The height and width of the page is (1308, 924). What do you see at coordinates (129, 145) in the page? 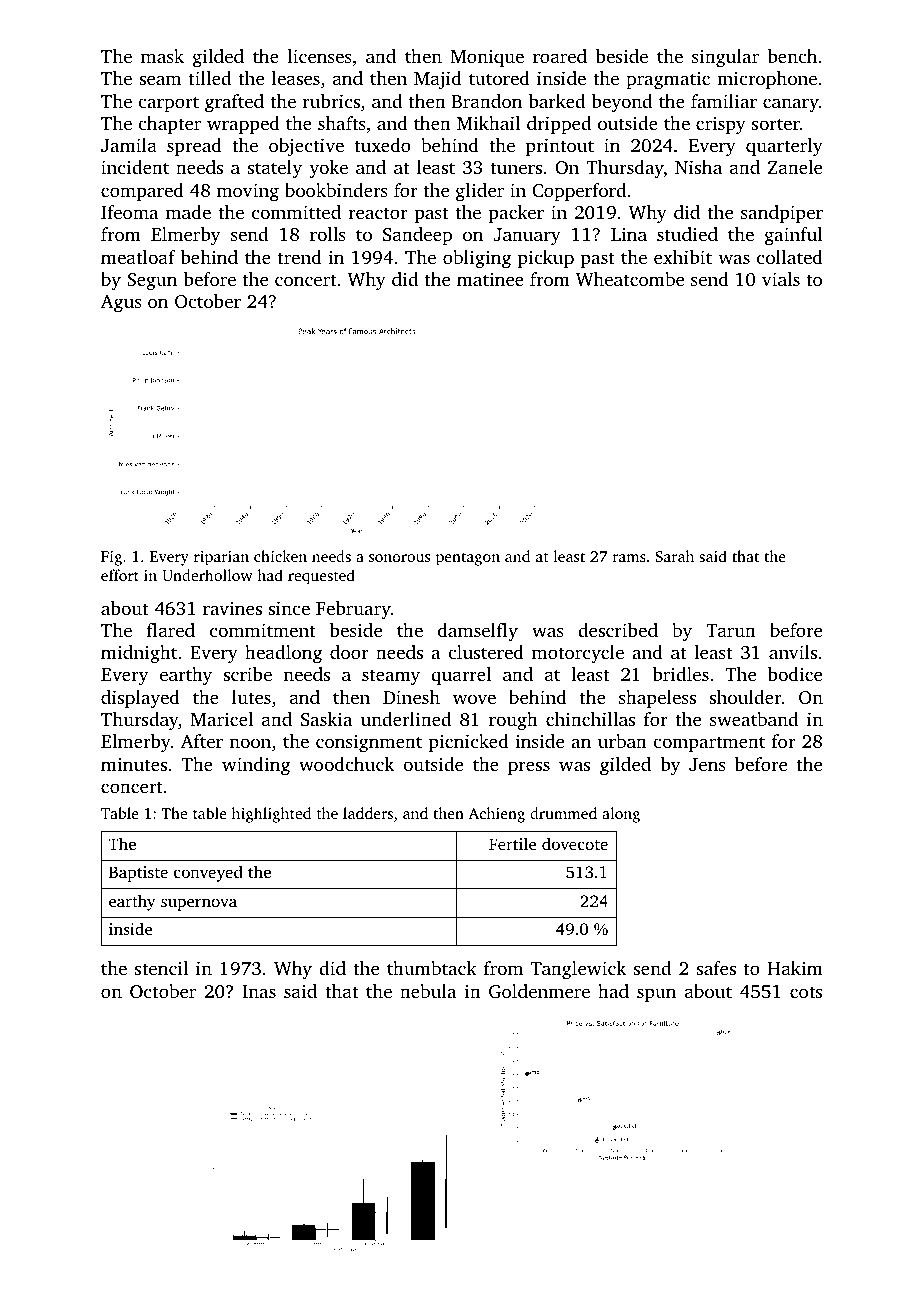
I see `Jamila` at bounding box center [129, 145].
